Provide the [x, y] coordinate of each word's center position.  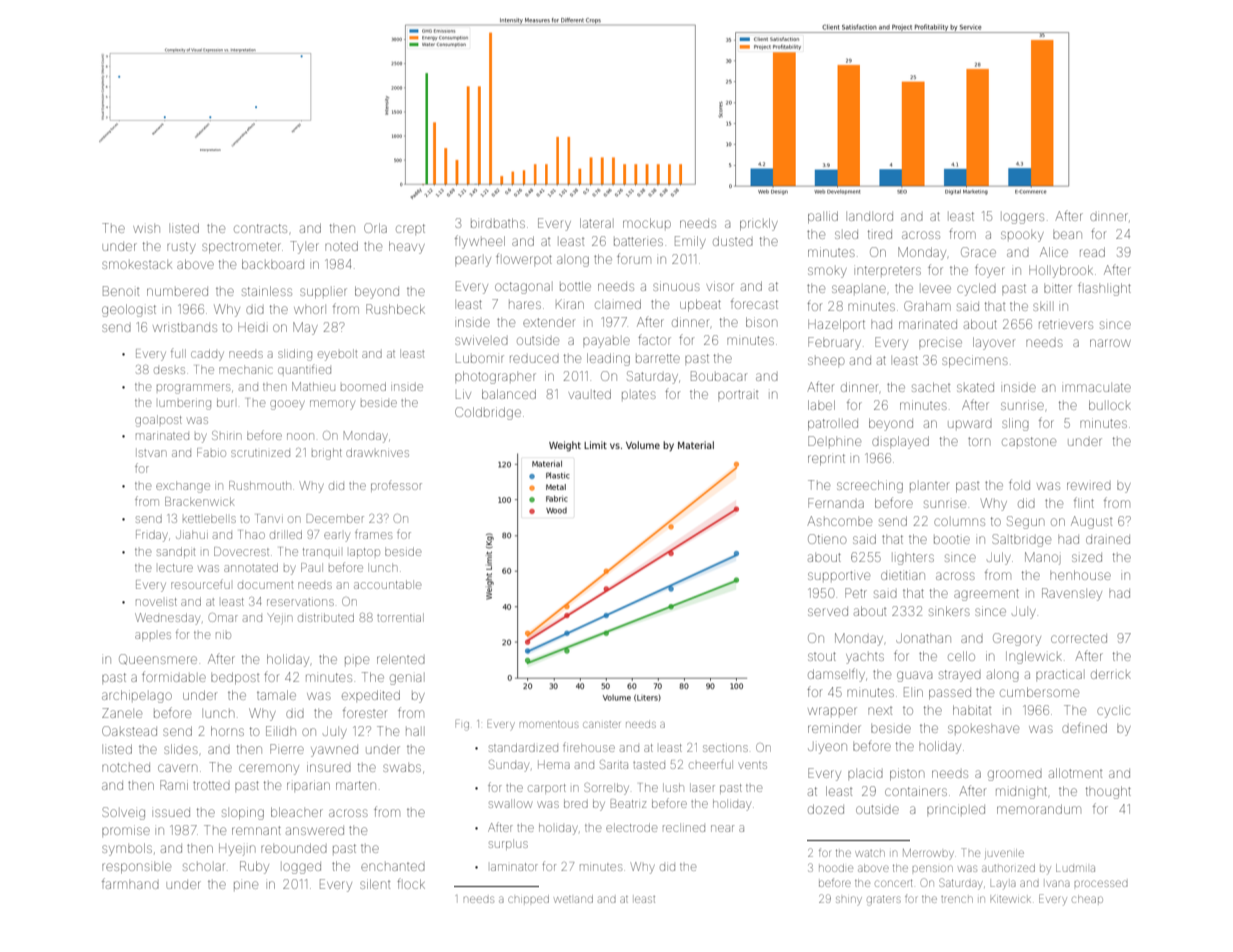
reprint [826, 460]
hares [525, 305]
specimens [975, 361]
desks [169, 370]
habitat [972, 710]
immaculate [1098, 387]
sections [725, 748]
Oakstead [129, 731]
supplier [323, 293]
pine [246, 885]
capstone [1029, 441]
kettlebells [209, 518]
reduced [534, 359]
